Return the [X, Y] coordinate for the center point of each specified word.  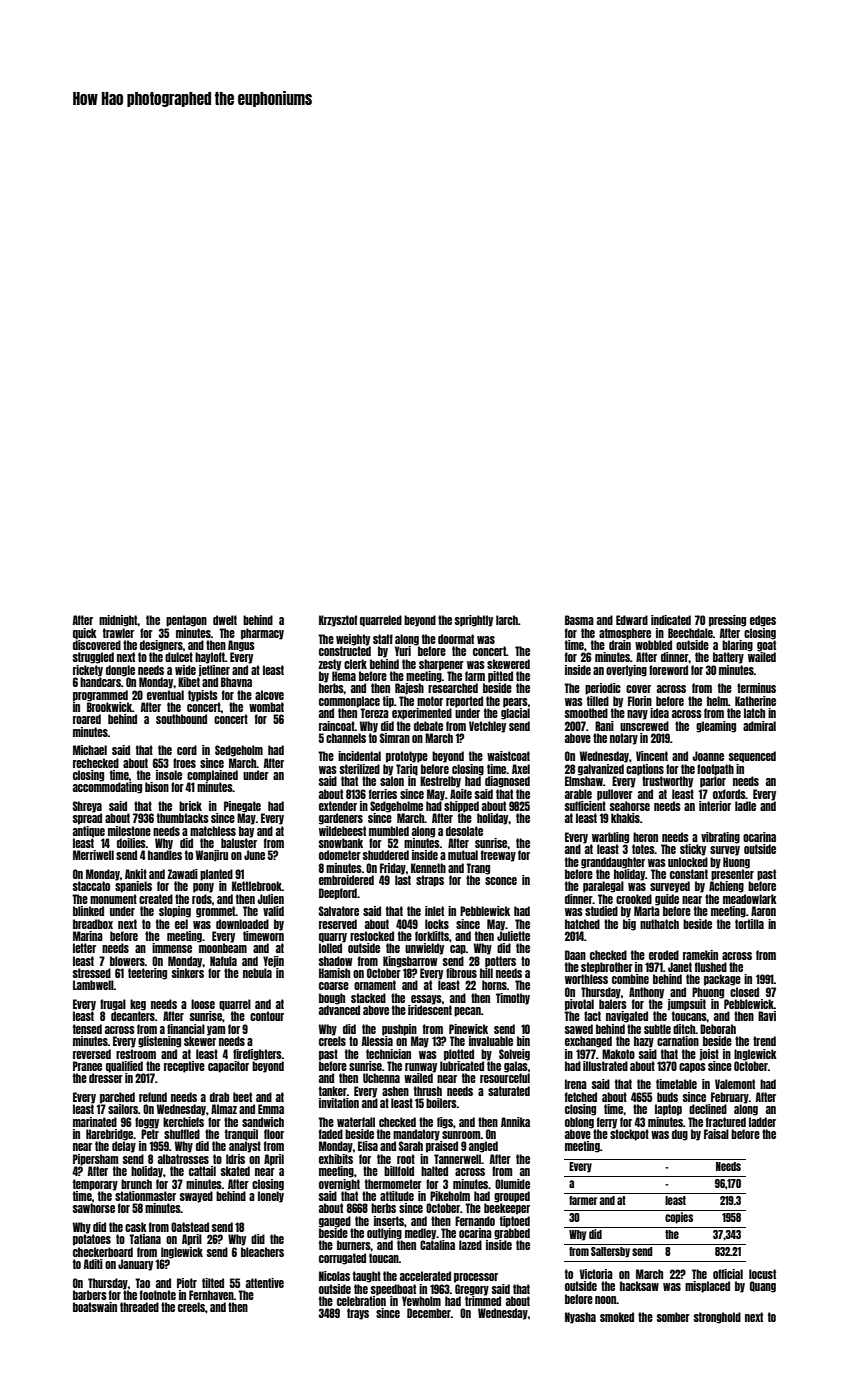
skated [235, 1171]
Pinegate [242, 807]
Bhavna [236, 682]
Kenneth [428, 868]
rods [202, 899]
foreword [668, 670]
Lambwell [93, 985]
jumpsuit [686, 1005]
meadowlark [750, 899]
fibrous [461, 973]
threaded [139, 1307]
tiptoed [515, 1222]
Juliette [513, 935]
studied [601, 911]
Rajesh [409, 689]
